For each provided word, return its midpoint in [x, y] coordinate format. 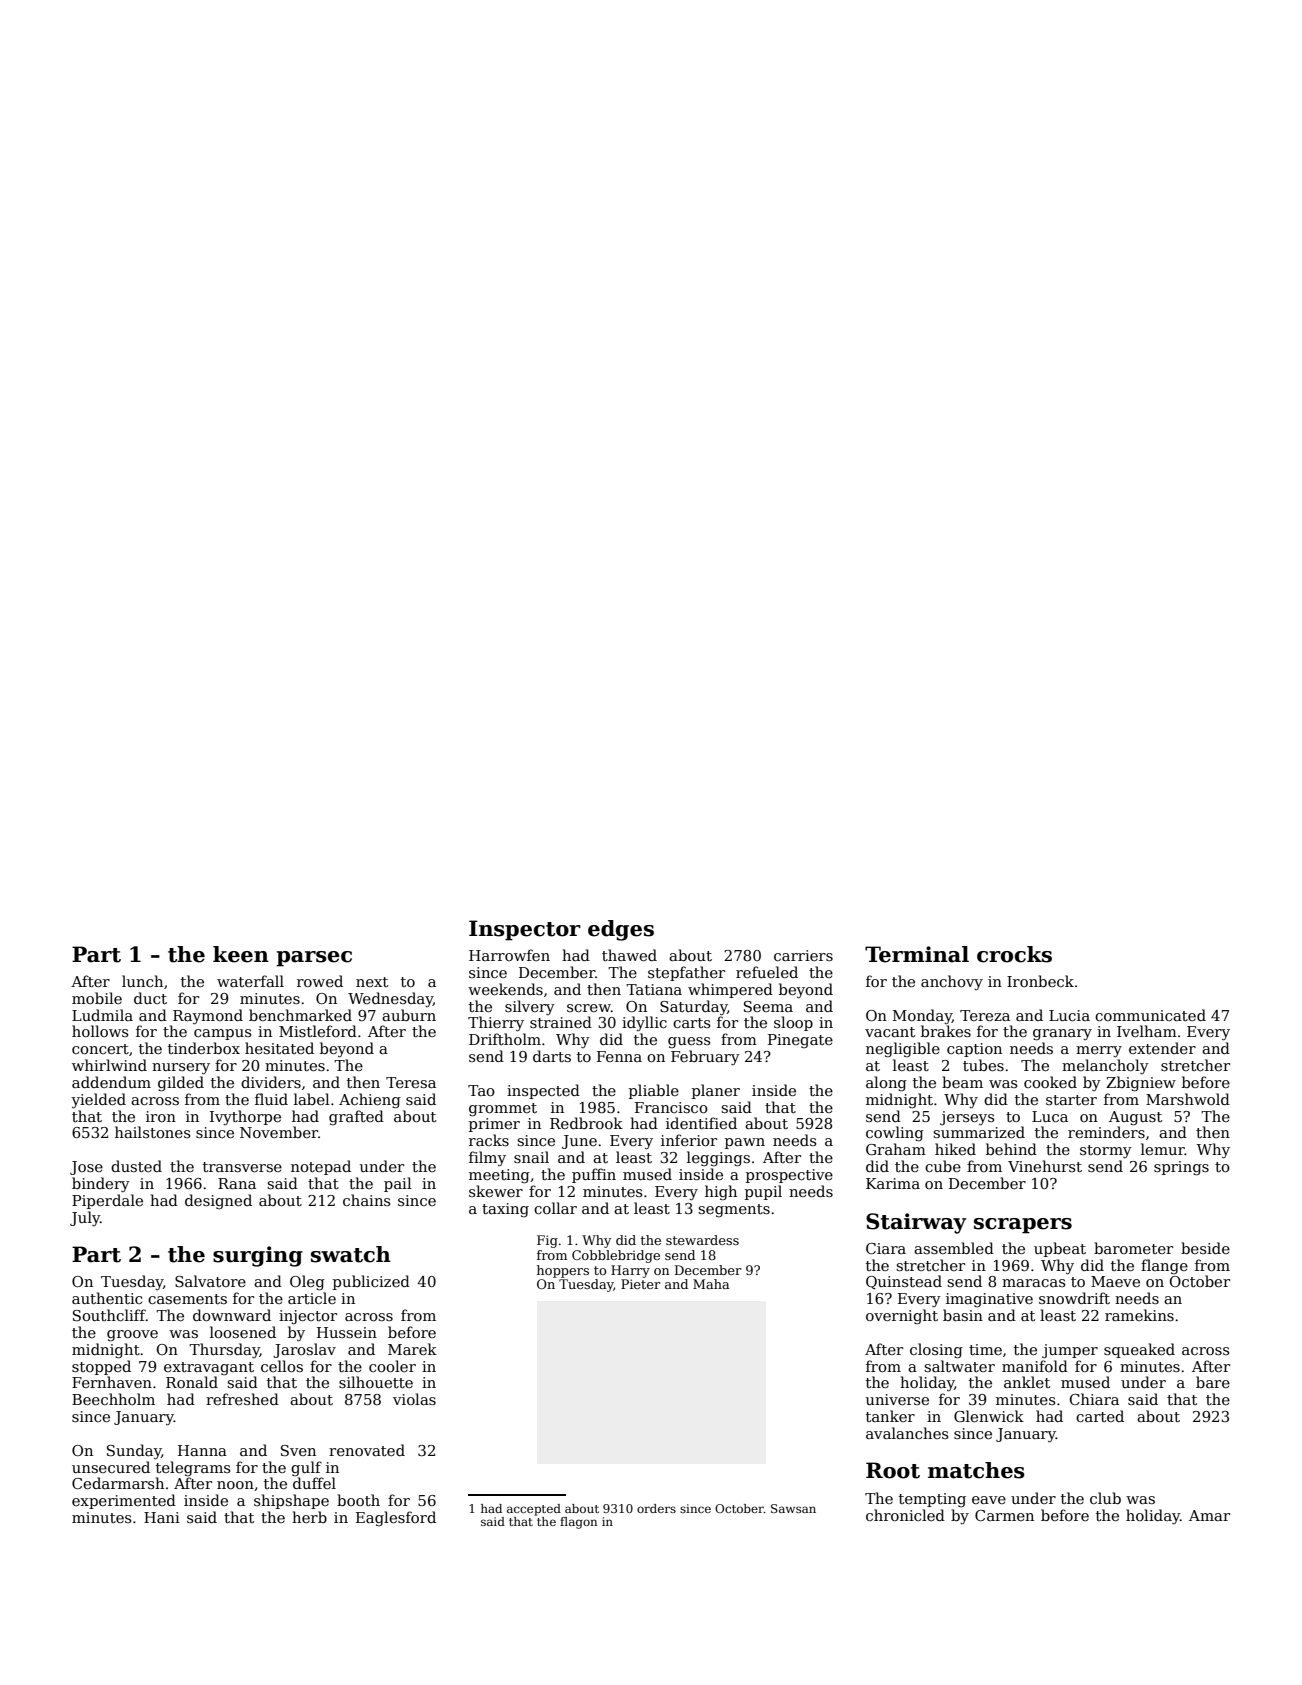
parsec [314, 959]
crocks [1014, 954]
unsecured [111, 1467]
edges [621, 930]
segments [734, 1210]
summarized [979, 1132]
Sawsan [793, 1508]
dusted [136, 1166]
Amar [1209, 1515]
